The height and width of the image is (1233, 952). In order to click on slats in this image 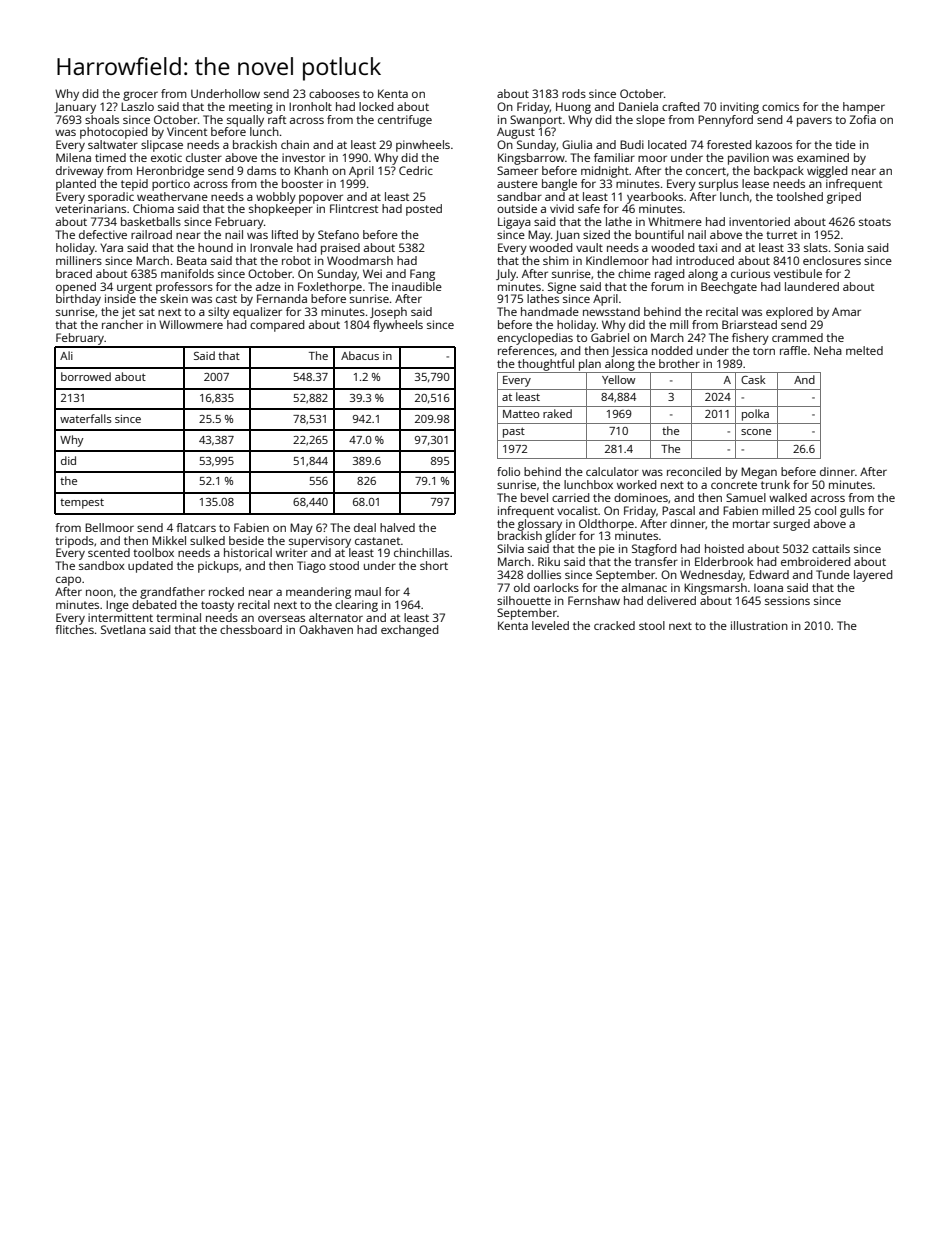, I will do `click(816, 247)`.
